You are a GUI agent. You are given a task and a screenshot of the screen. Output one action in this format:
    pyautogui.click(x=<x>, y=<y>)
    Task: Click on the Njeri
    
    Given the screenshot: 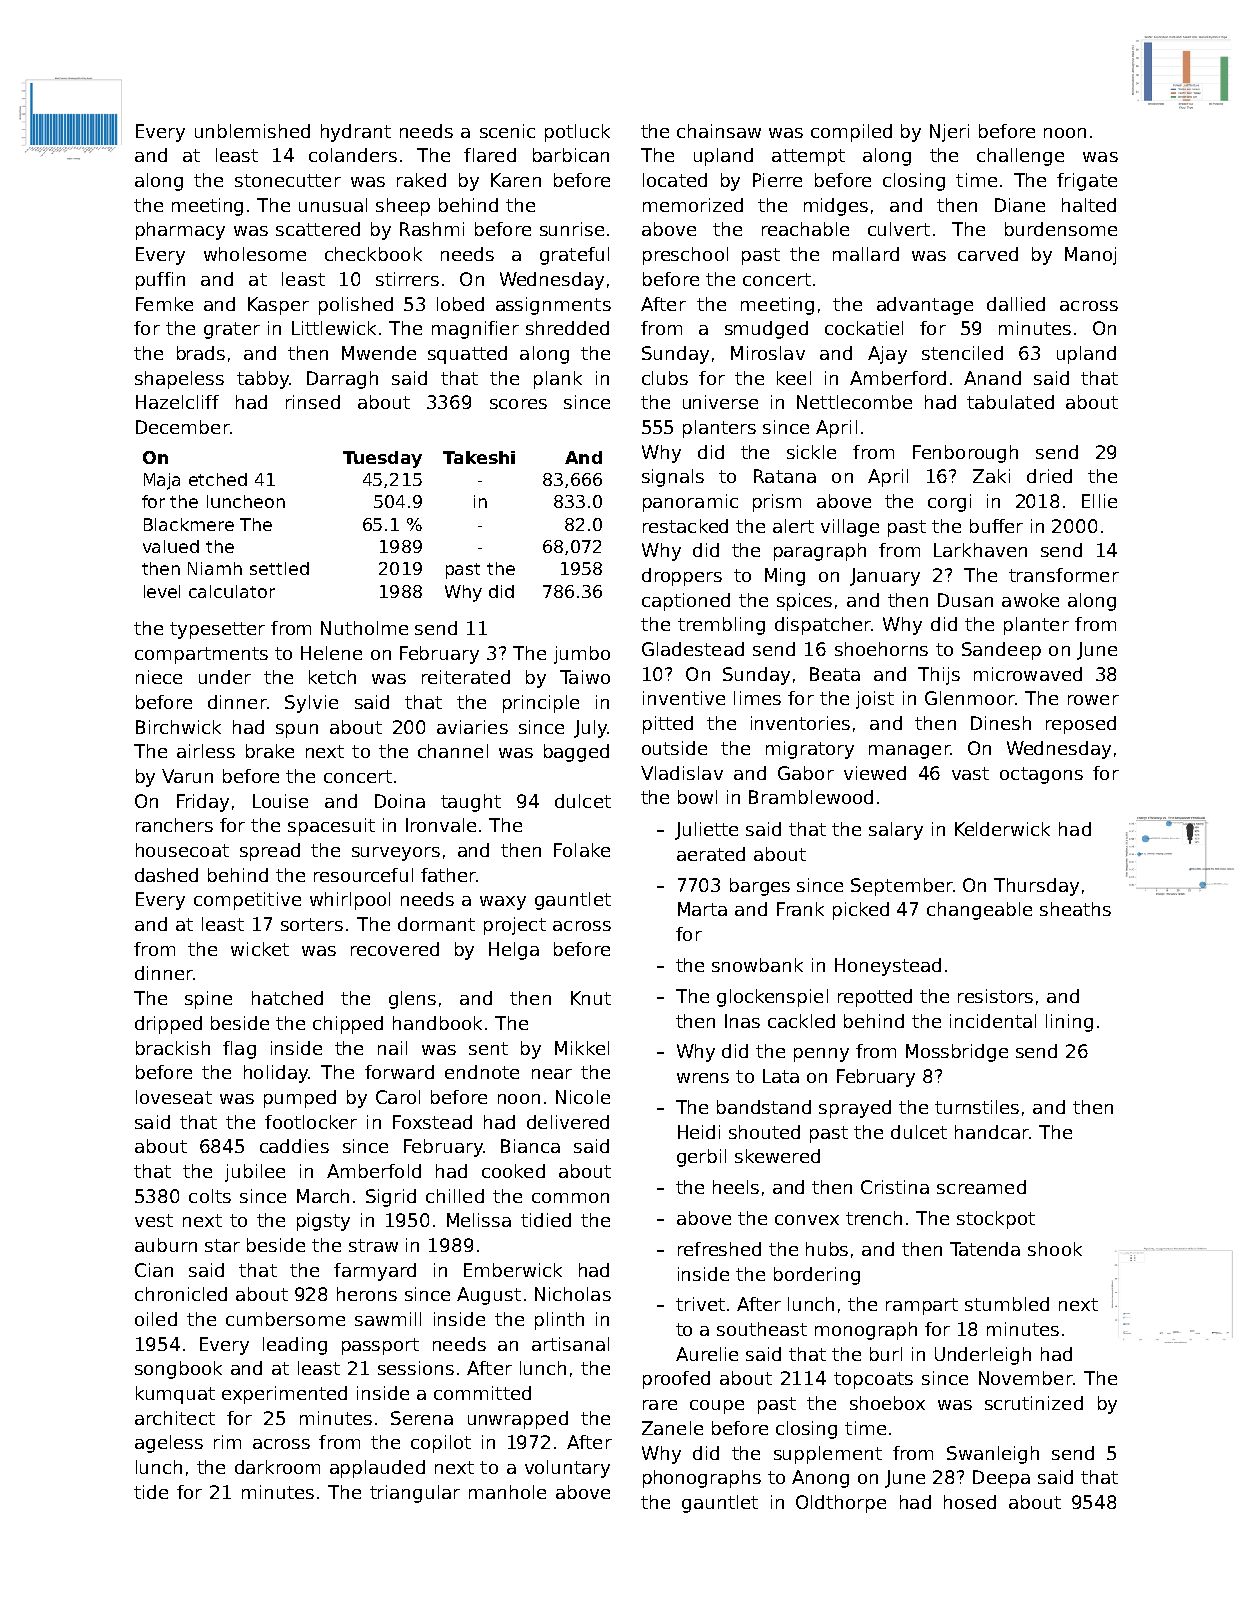 What is the action you would take?
    pyautogui.click(x=949, y=133)
